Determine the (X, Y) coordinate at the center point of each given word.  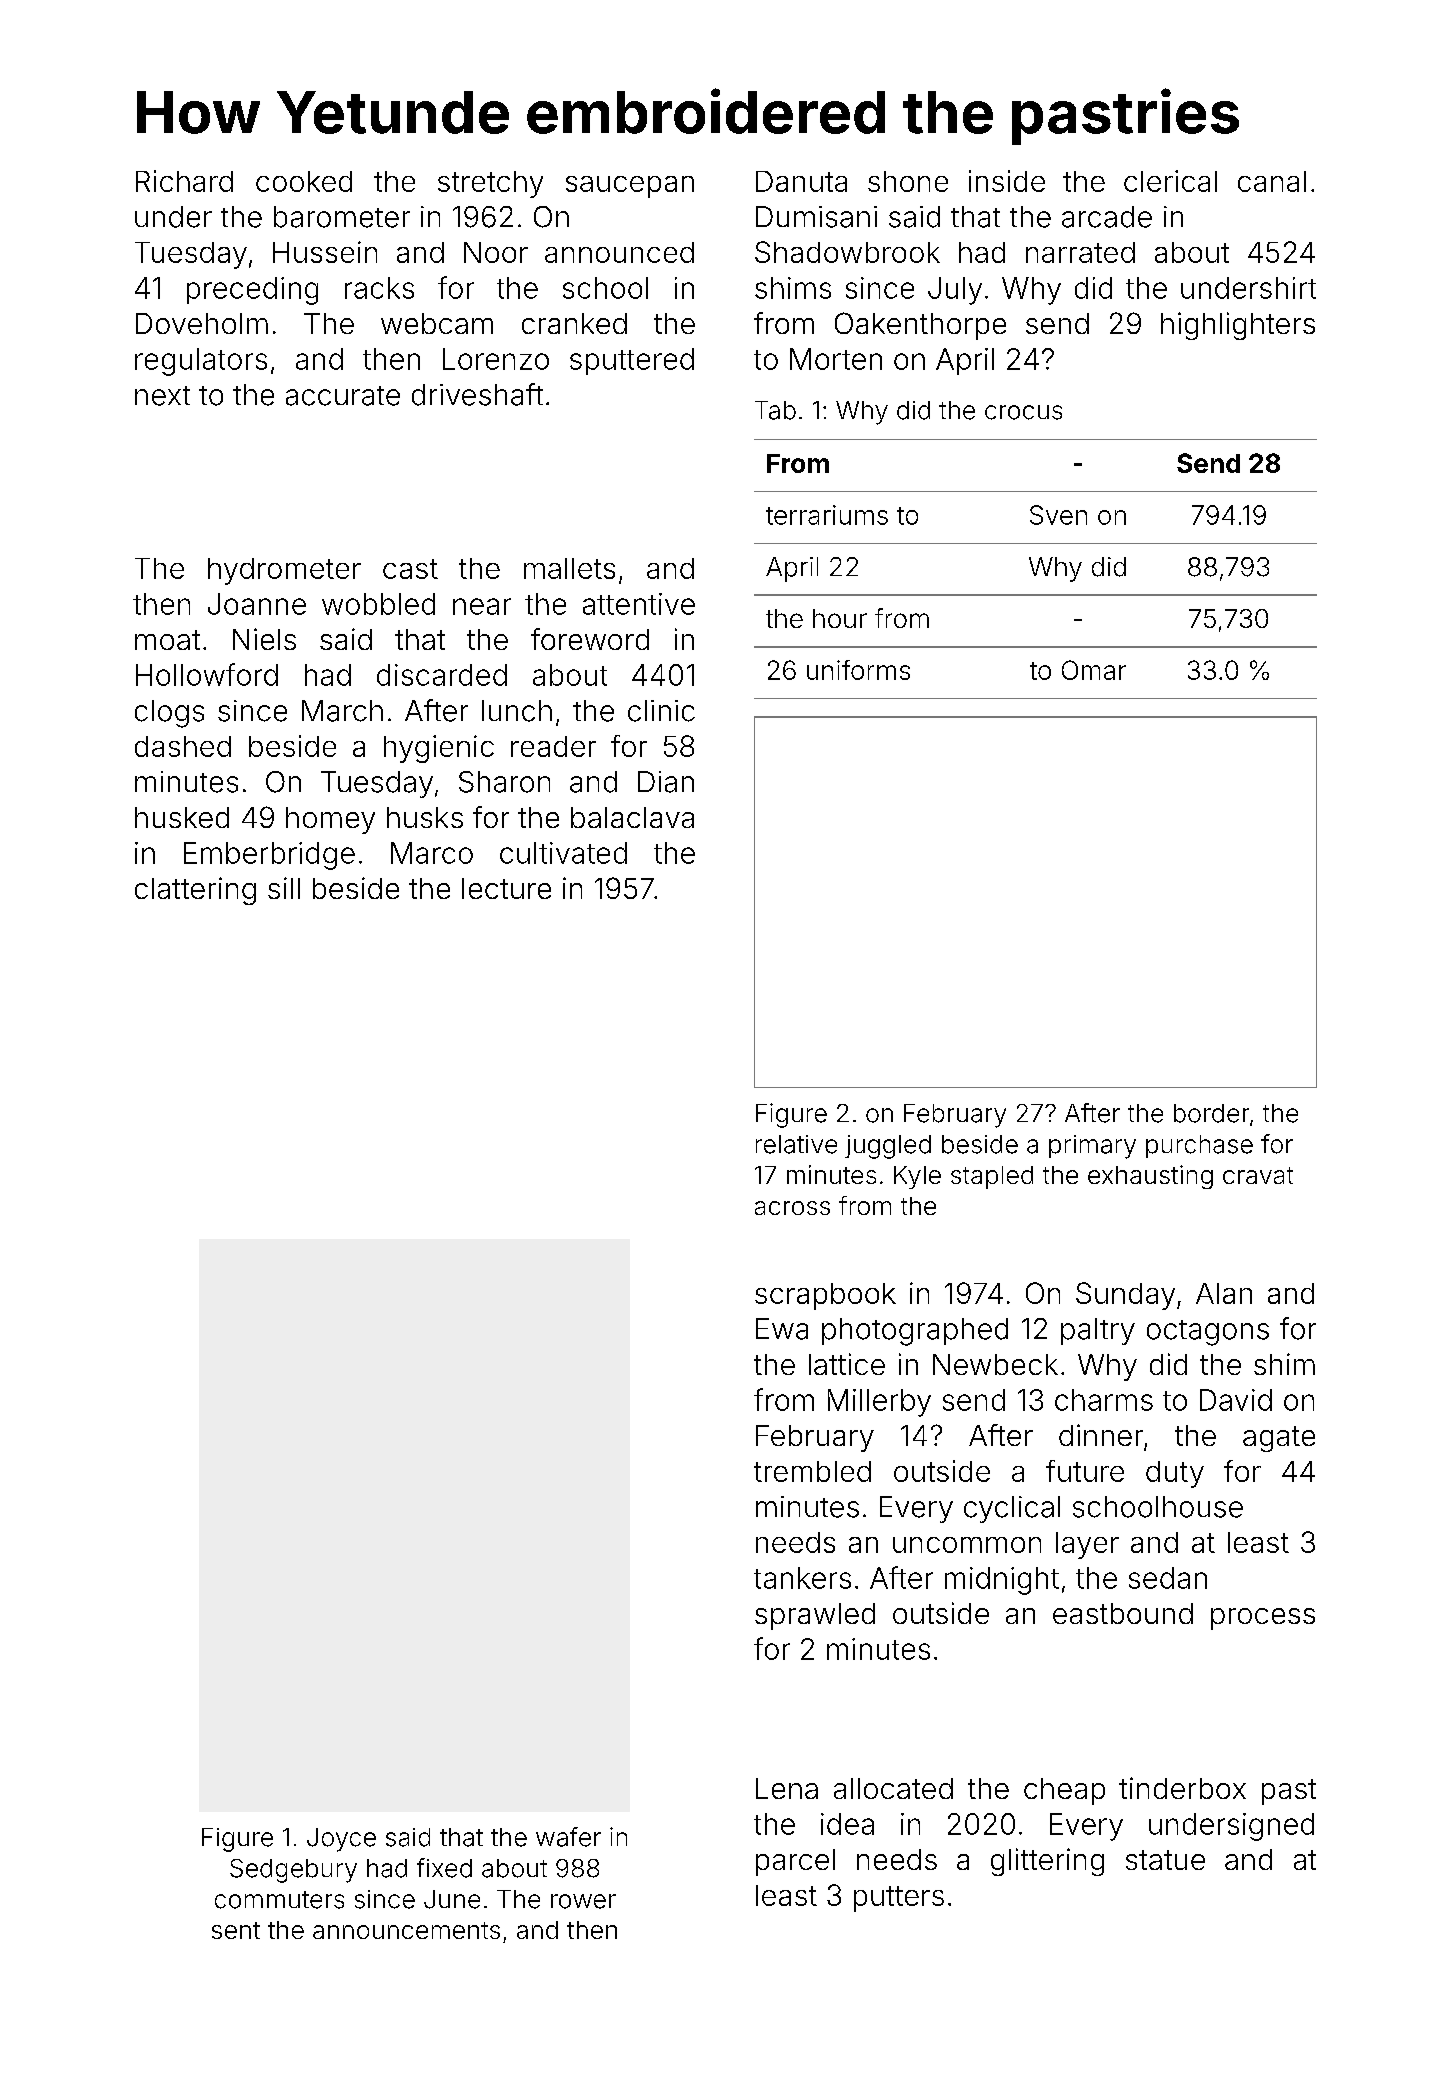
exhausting (1150, 1177)
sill (284, 888)
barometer (342, 217)
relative (796, 1144)
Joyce (341, 1840)
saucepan (630, 187)
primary (1092, 1147)
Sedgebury (293, 1871)
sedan (1168, 1578)
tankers (802, 1578)
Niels (264, 639)
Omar (1094, 670)
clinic (661, 711)
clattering (195, 891)
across (792, 1208)
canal (1272, 181)
